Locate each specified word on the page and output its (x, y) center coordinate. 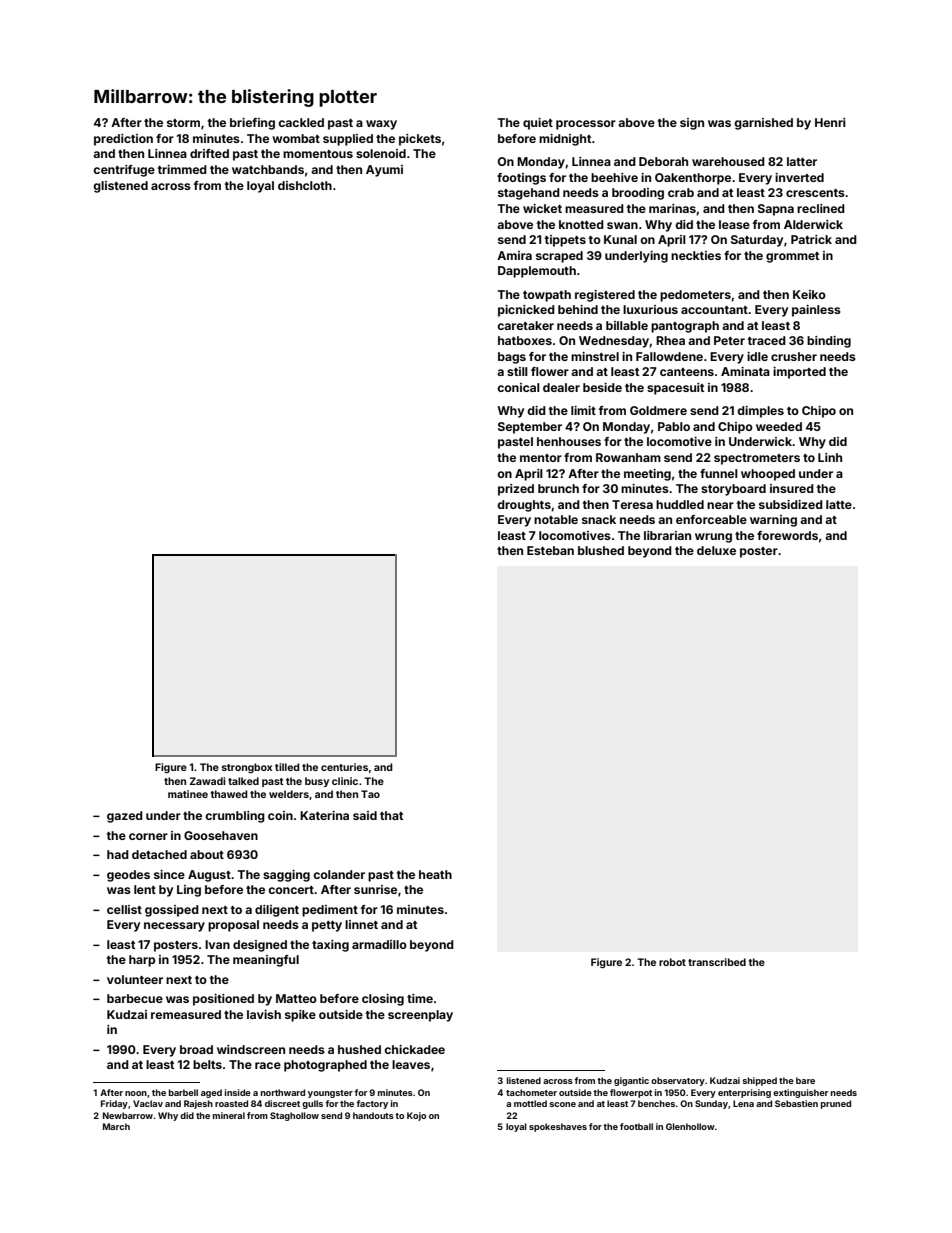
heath (435, 874)
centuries (344, 767)
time (420, 998)
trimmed (182, 169)
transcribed (717, 962)
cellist (124, 909)
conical (518, 387)
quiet (538, 124)
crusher (794, 356)
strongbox (247, 768)
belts (207, 1064)
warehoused (728, 161)
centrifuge (124, 171)
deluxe (716, 550)
